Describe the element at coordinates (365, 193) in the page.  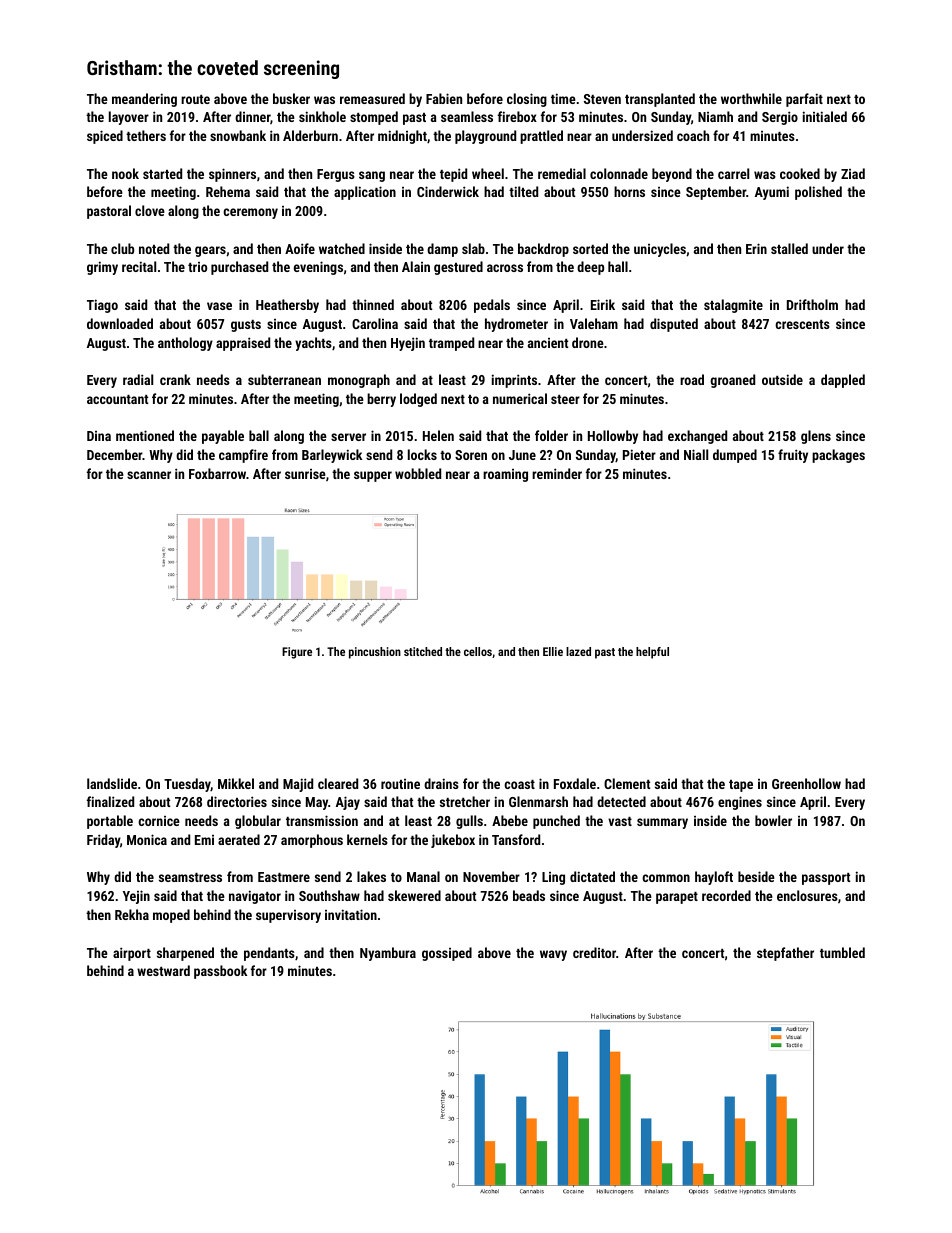
I see `application` at that location.
